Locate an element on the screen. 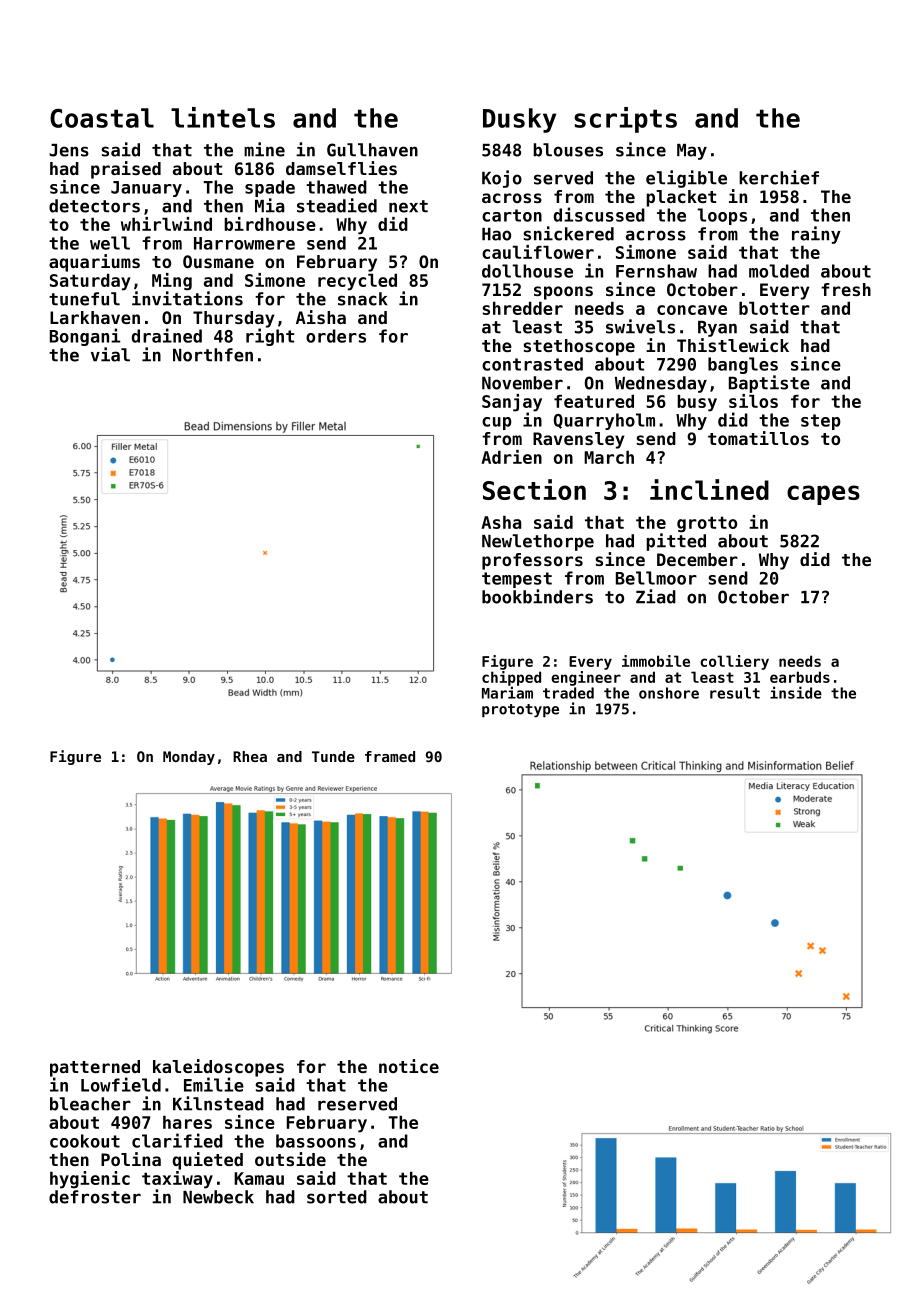  bassoons is located at coordinates (316, 1141).
